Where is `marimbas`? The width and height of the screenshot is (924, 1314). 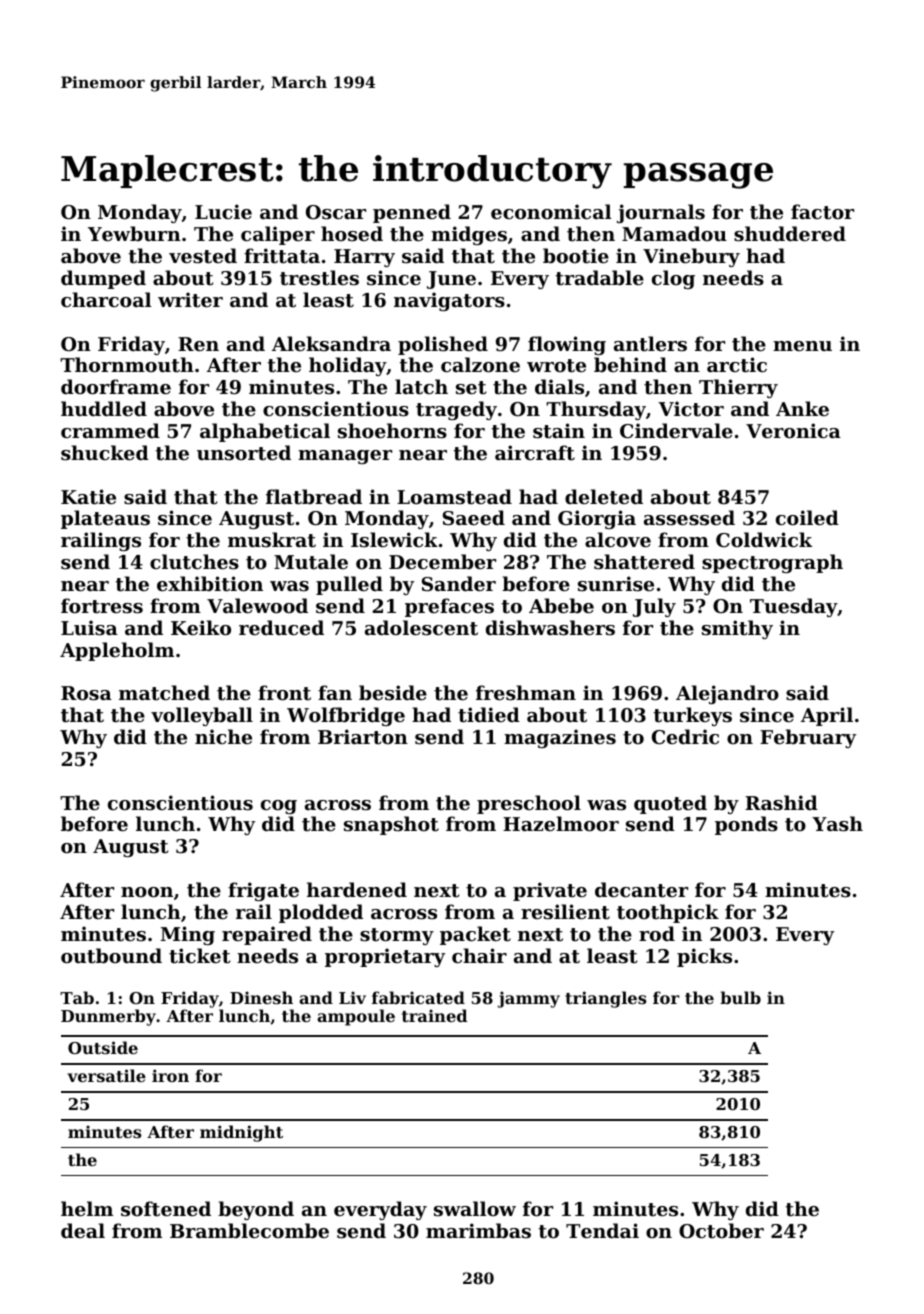 marimbas is located at coordinates (478, 1230).
